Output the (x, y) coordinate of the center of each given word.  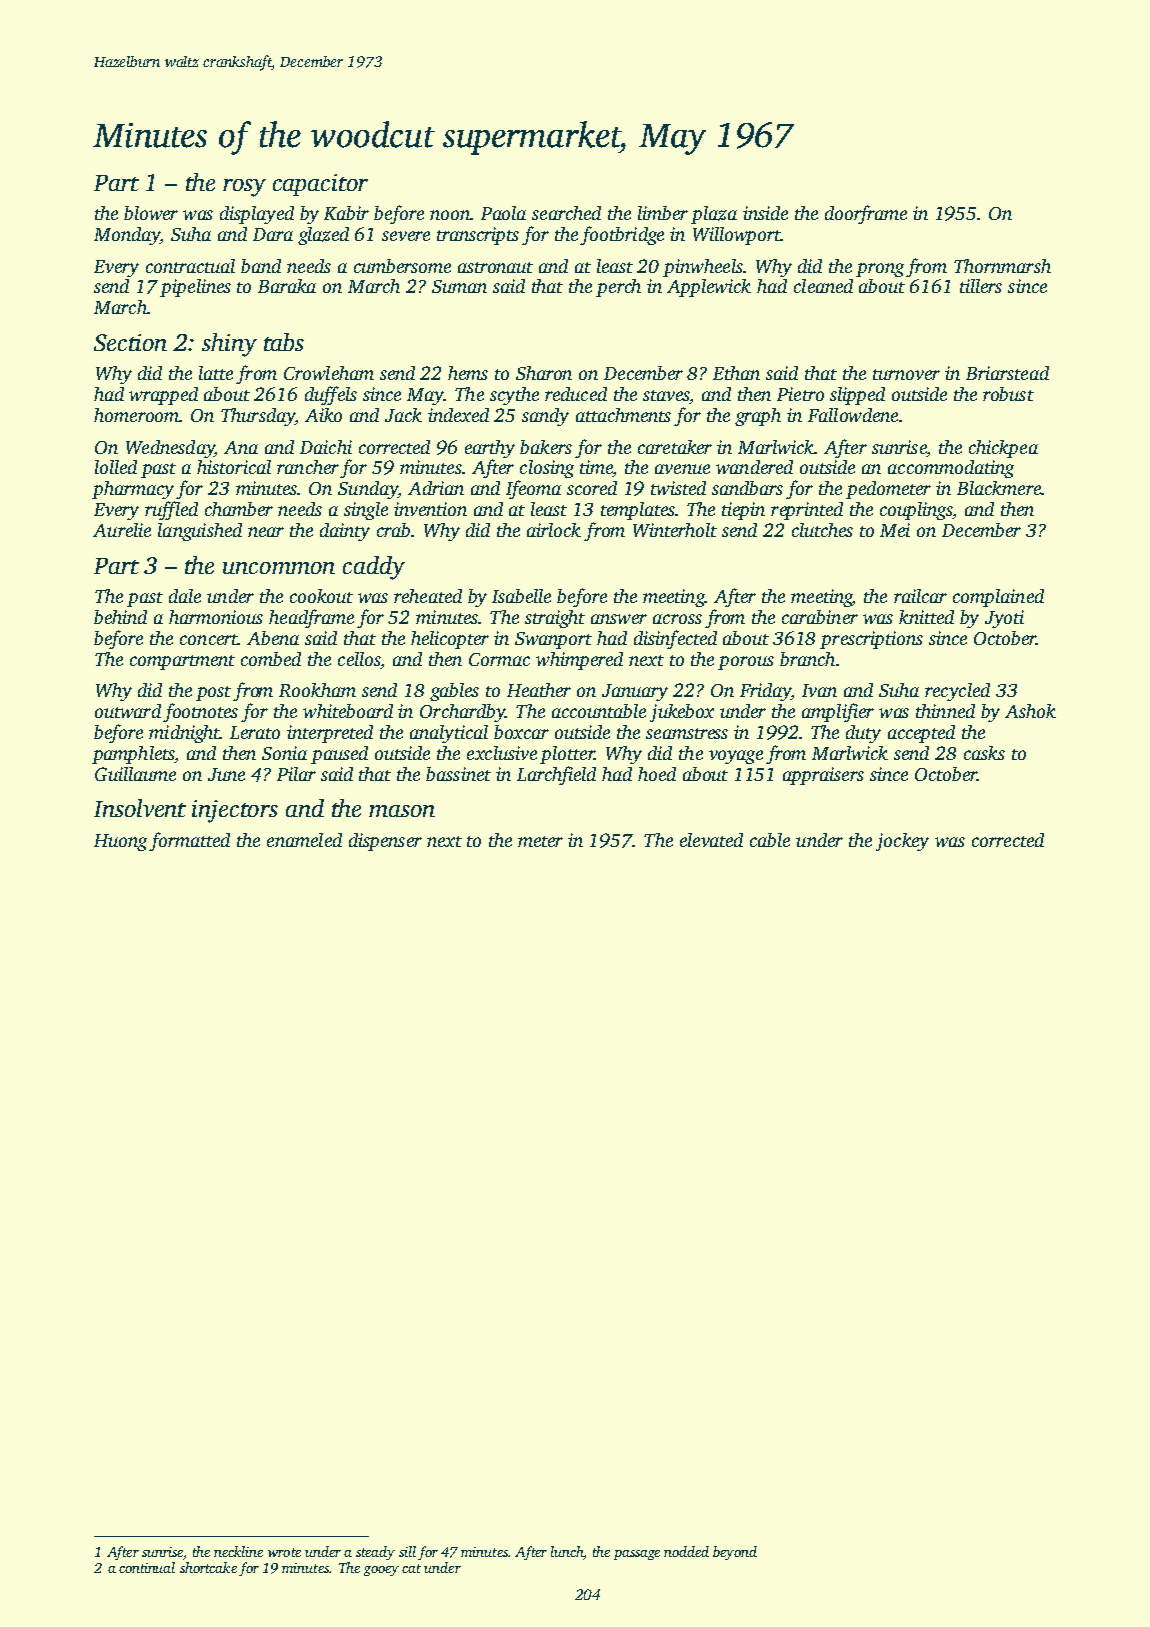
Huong (120, 842)
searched (566, 213)
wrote (284, 1552)
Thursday (258, 417)
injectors (235, 811)
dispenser (385, 842)
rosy (244, 188)
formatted (189, 841)
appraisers (823, 776)
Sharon (544, 373)
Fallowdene (853, 415)
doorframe (866, 214)
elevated (711, 840)
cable (770, 840)
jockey (902, 842)
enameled (304, 840)
